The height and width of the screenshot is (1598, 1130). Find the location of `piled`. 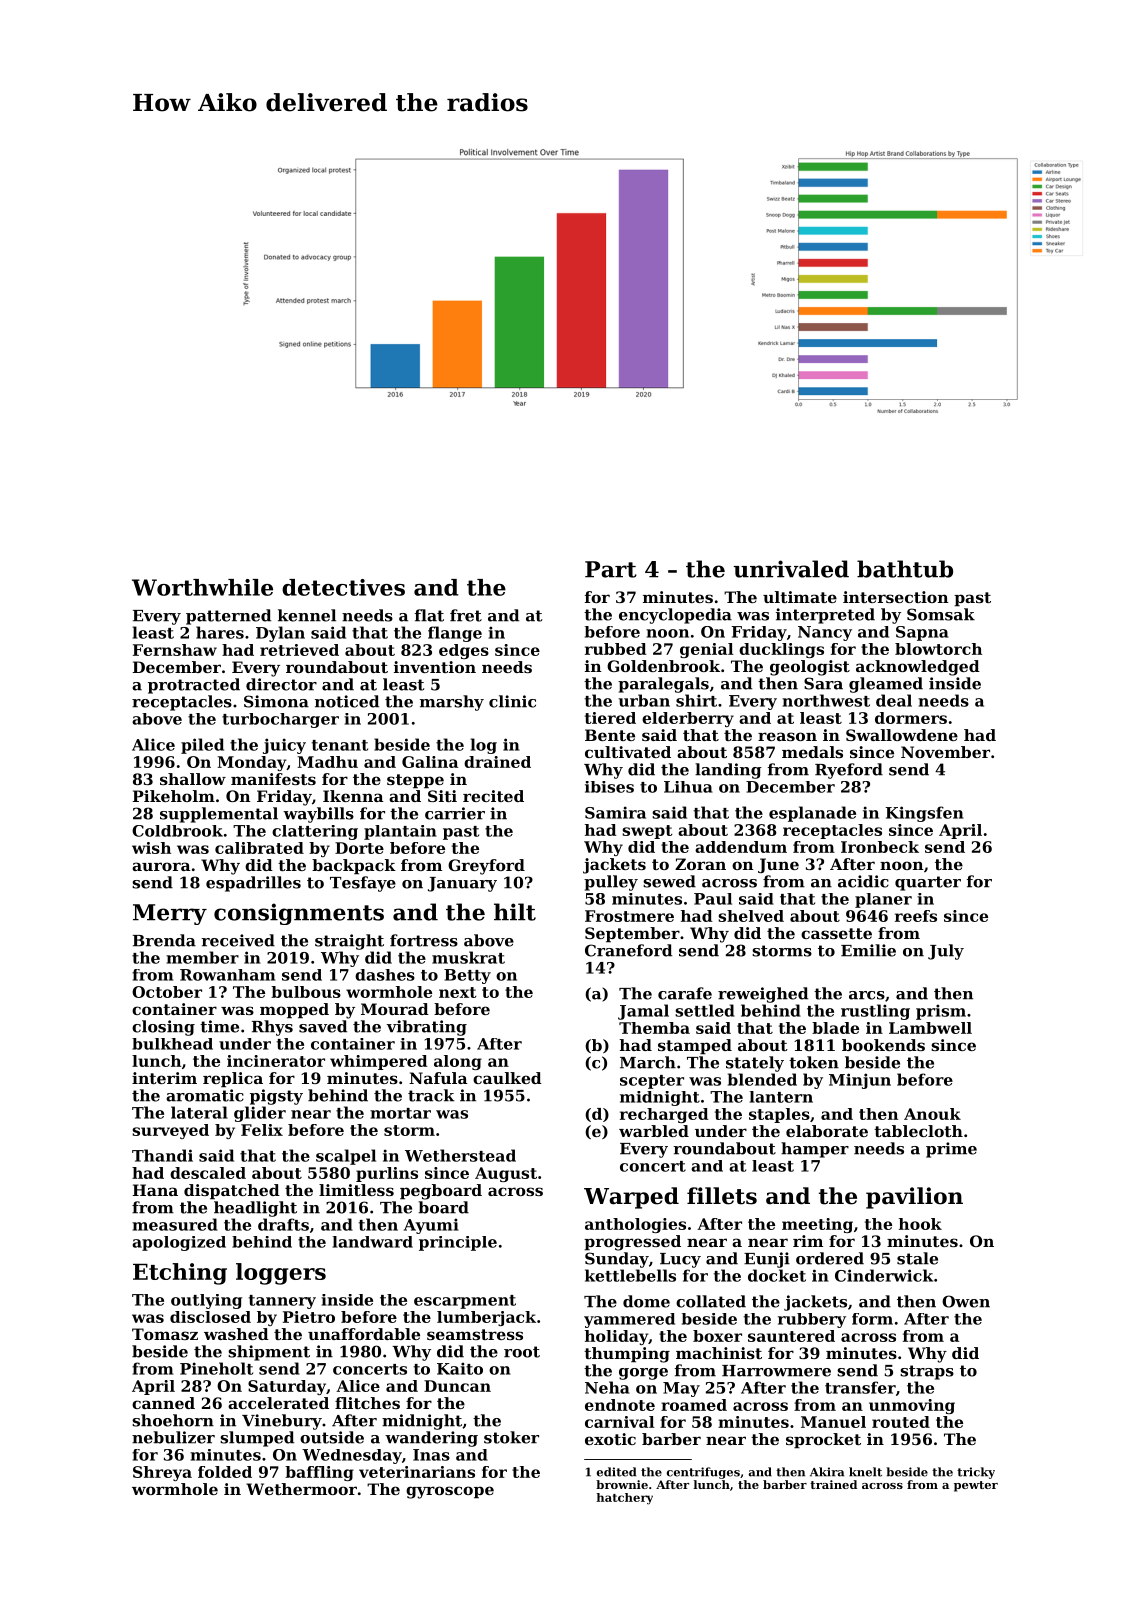

piled is located at coordinates (202, 746).
